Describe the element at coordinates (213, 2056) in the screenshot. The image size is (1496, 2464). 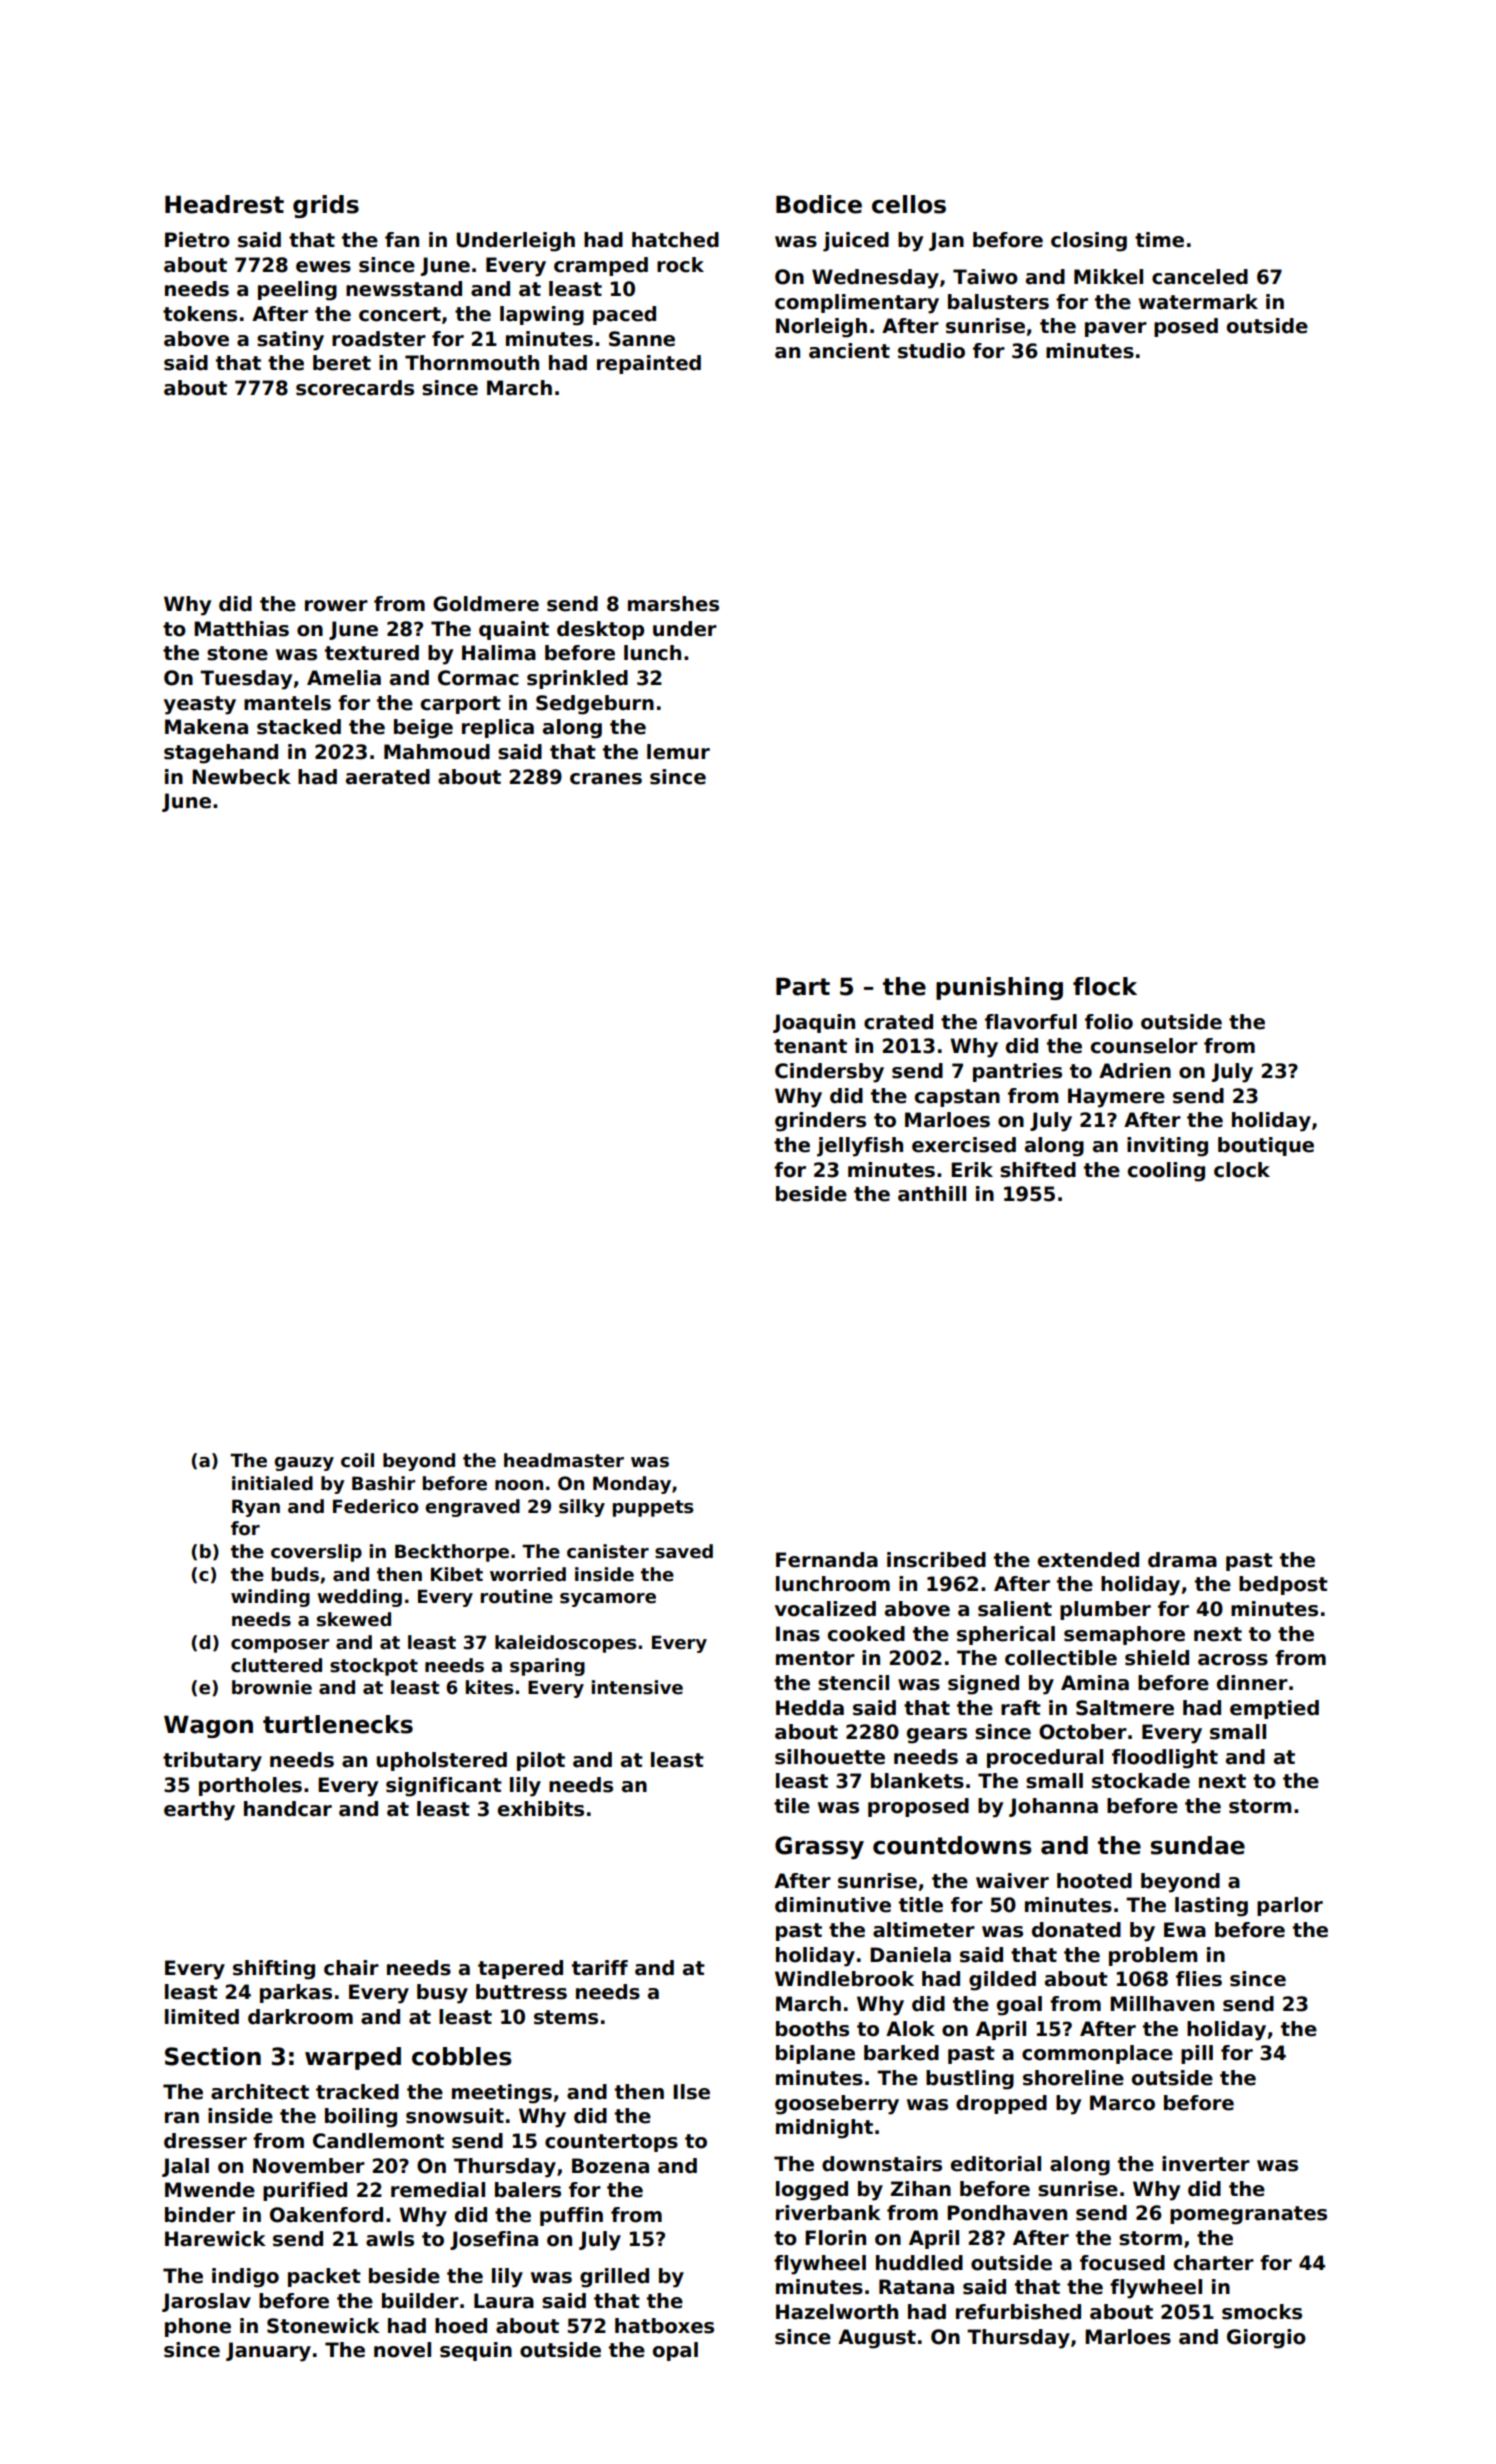
I see `Section` at that location.
